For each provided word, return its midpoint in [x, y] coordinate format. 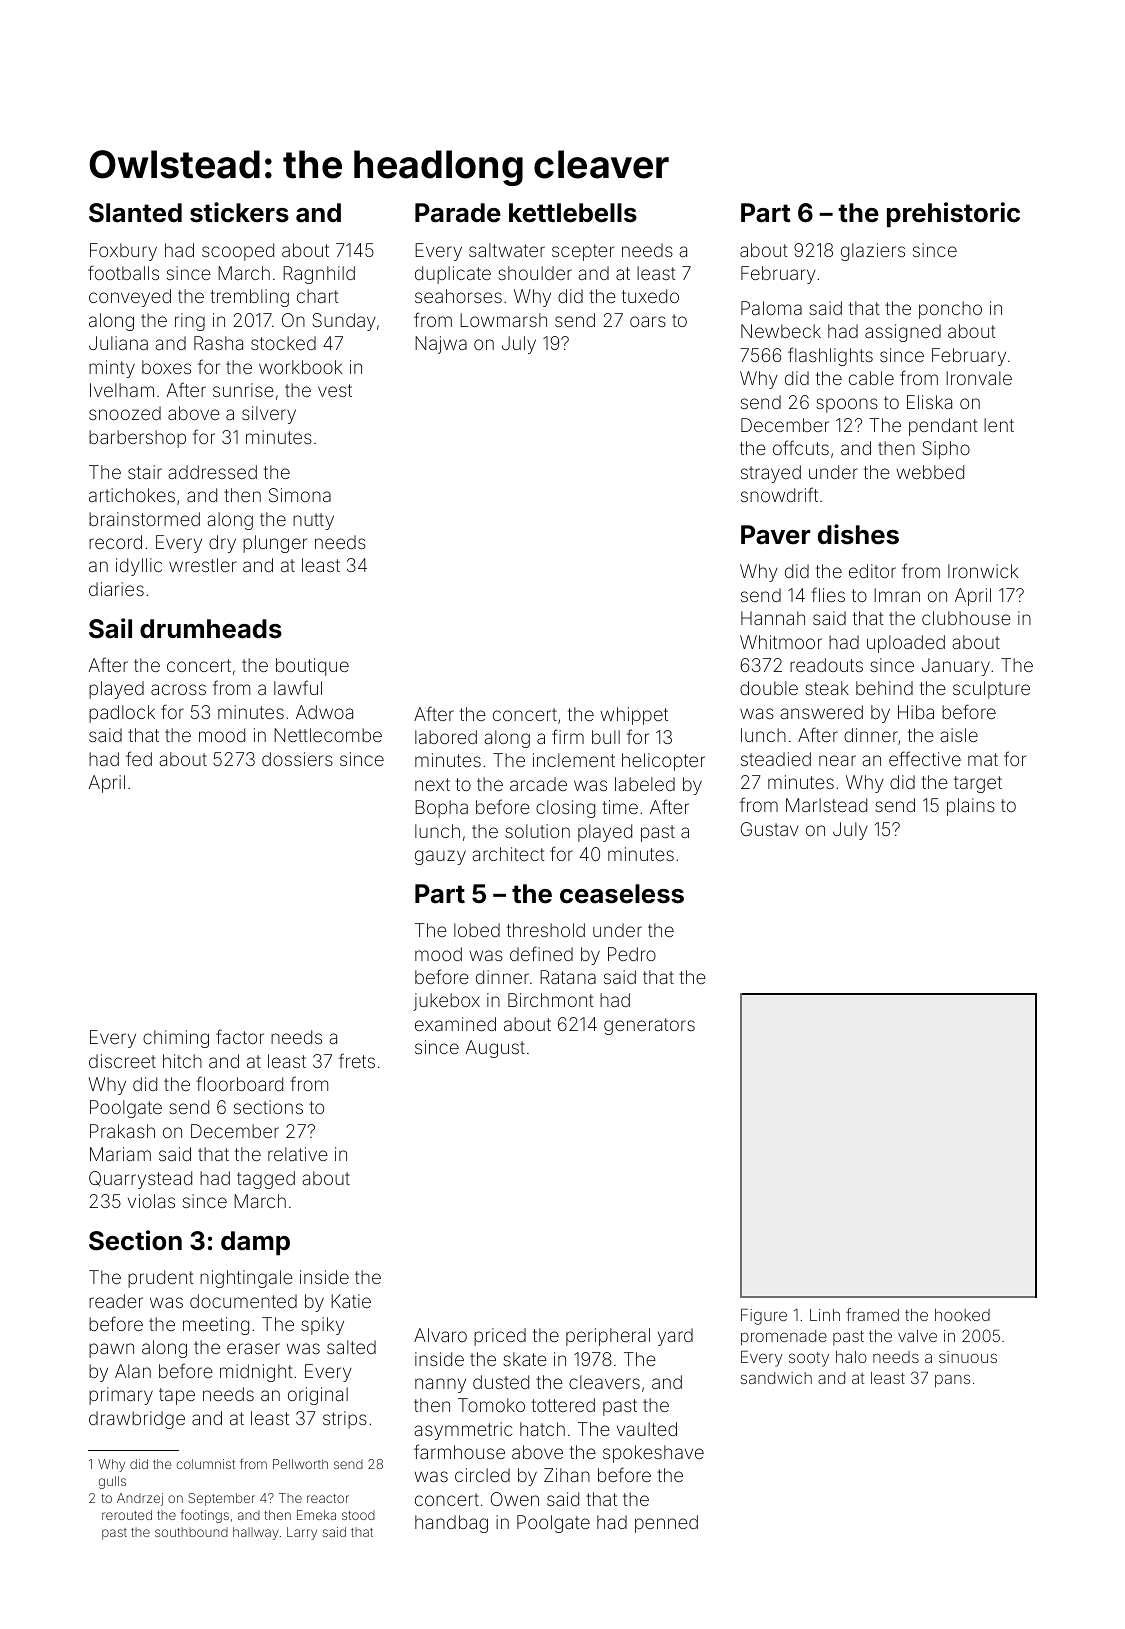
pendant [943, 427]
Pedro [632, 954]
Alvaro [440, 1335]
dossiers [297, 759]
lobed [477, 930]
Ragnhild [319, 275]
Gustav [770, 829]
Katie [351, 1301]
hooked [962, 1315]
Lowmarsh [503, 320]
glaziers [873, 252]
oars [648, 321]
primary [121, 1396]
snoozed [125, 413]
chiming [176, 1039]
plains [971, 807]
